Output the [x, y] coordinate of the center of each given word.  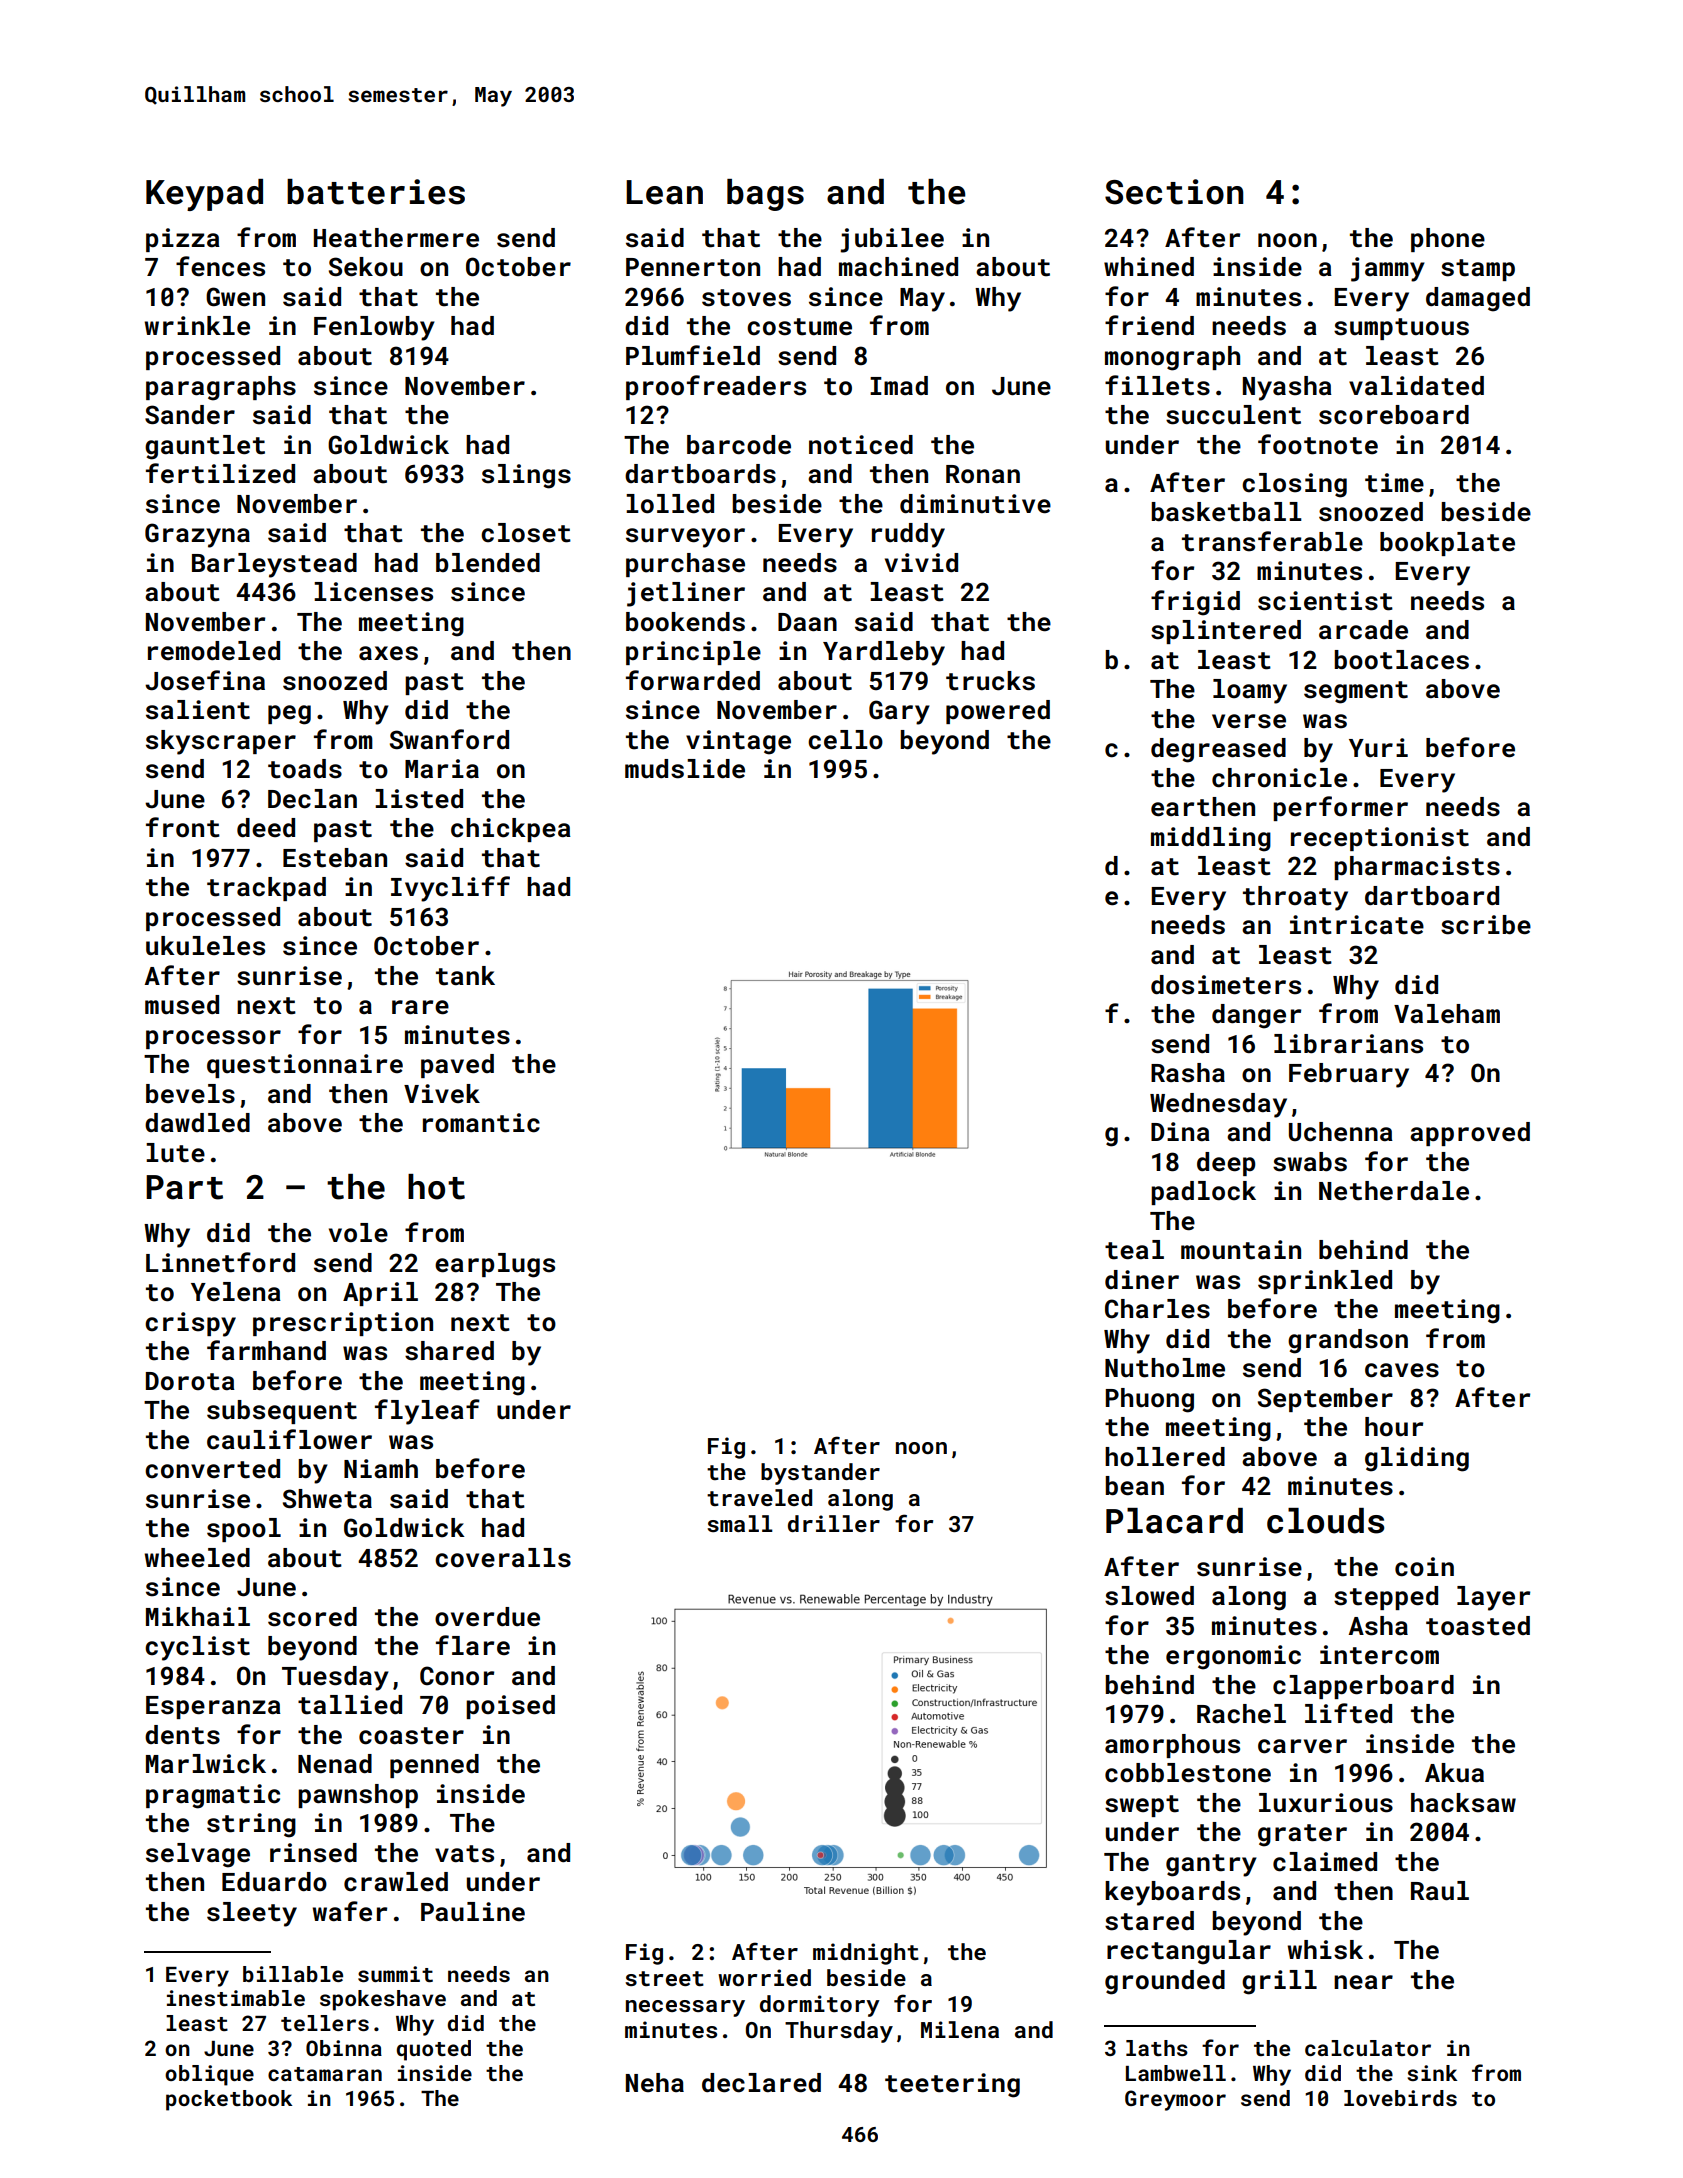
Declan [312, 799]
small [740, 1523]
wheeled [197, 1558]
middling [1211, 839]
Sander [190, 414]
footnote [1318, 444]
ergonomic [1233, 1657]
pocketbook [229, 2100]
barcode [739, 445]
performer [1340, 808]
